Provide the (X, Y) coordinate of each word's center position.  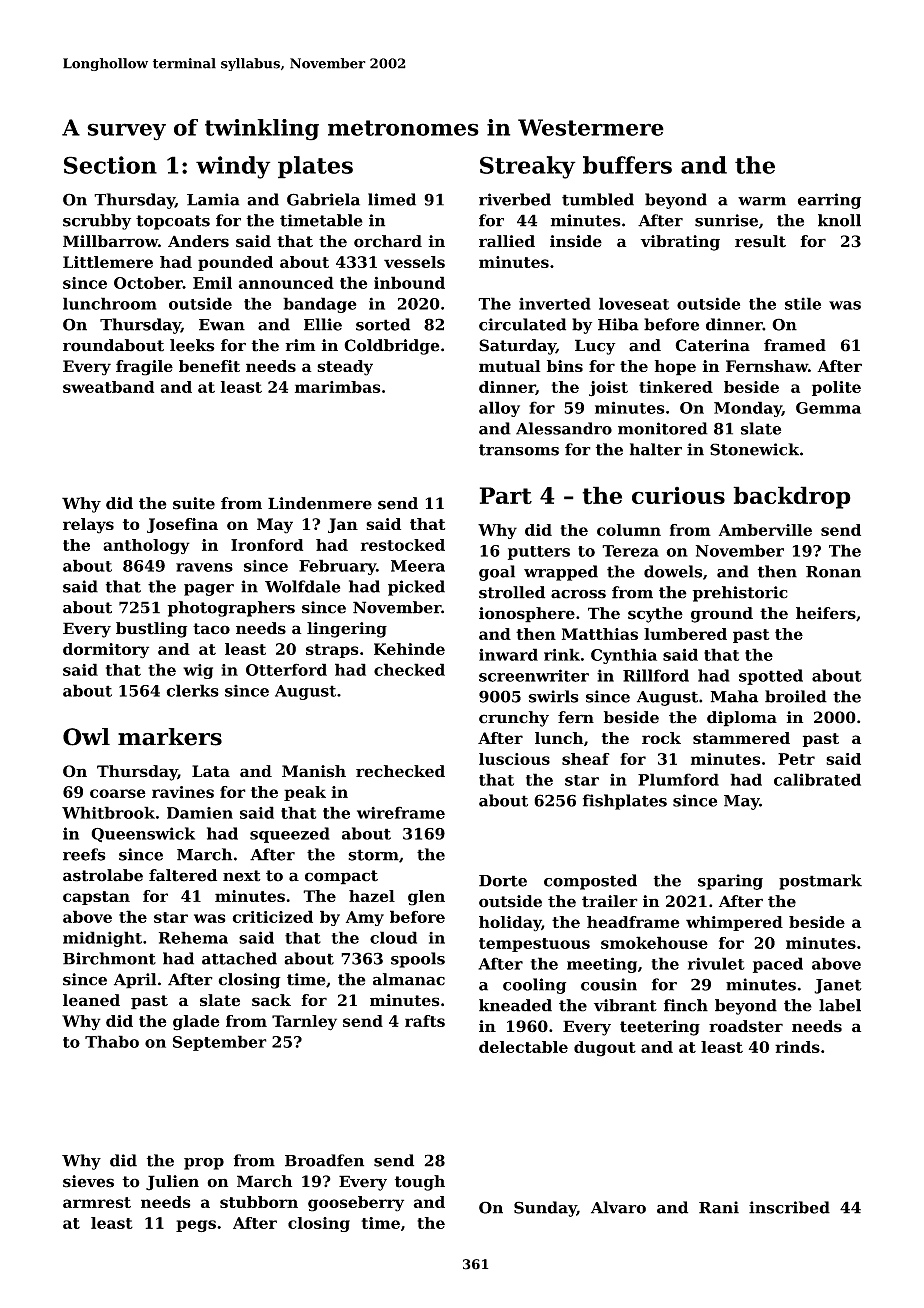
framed (795, 345)
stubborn (259, 1202)
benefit (209, 366)
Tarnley (304, 1023)
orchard (388, 241)
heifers (826, 613)
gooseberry (356, 1204)
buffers (627, 165)
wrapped (561, 573)
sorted (383, 324)
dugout (605, 1049)
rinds (797, 1047)
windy (233, 167)
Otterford (286, 669)
